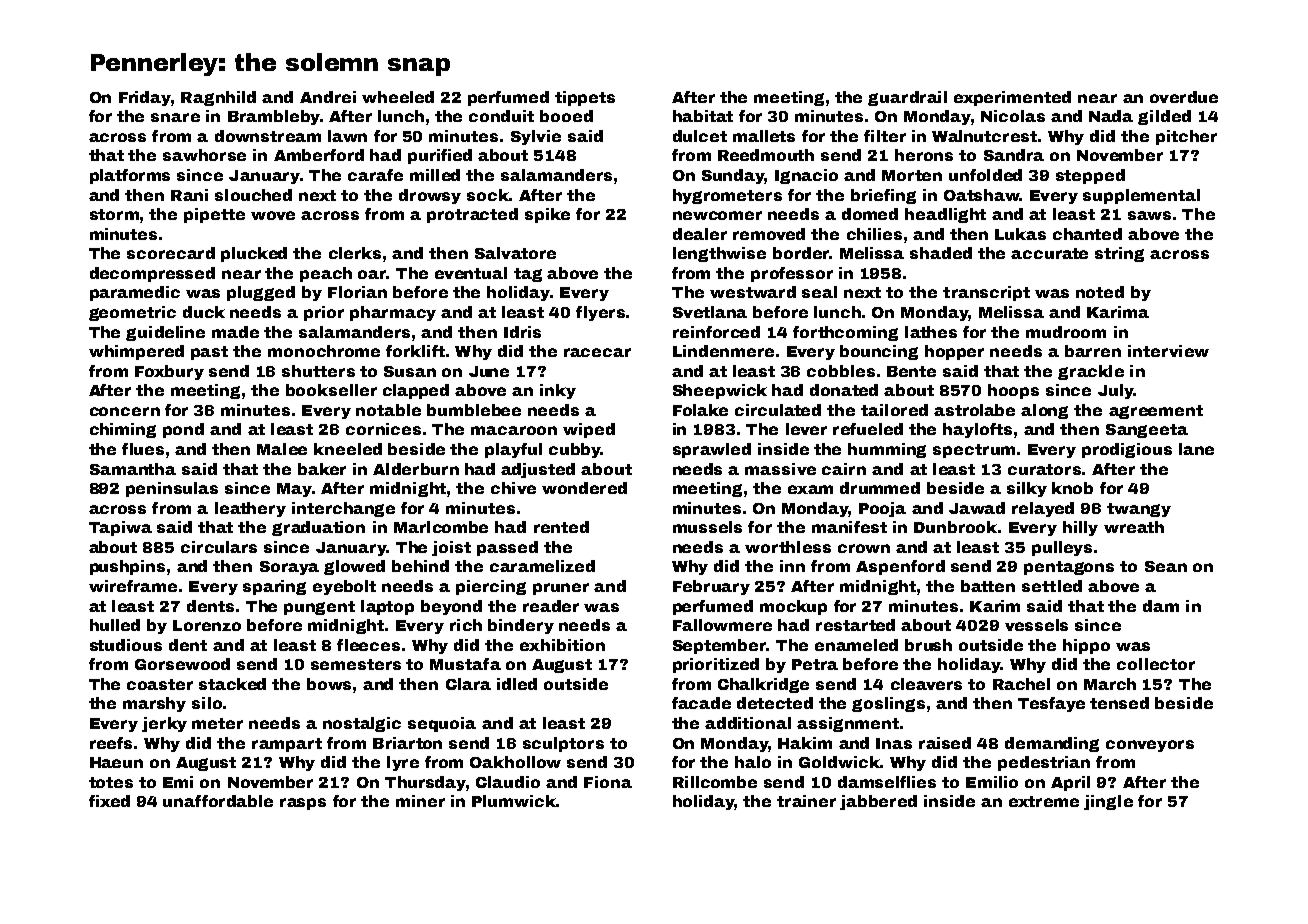 This page has width=1308, height=924. What do you see at coordinates (214, 215) in the page?
I see `pipette` at bounding box center [214, 215].
